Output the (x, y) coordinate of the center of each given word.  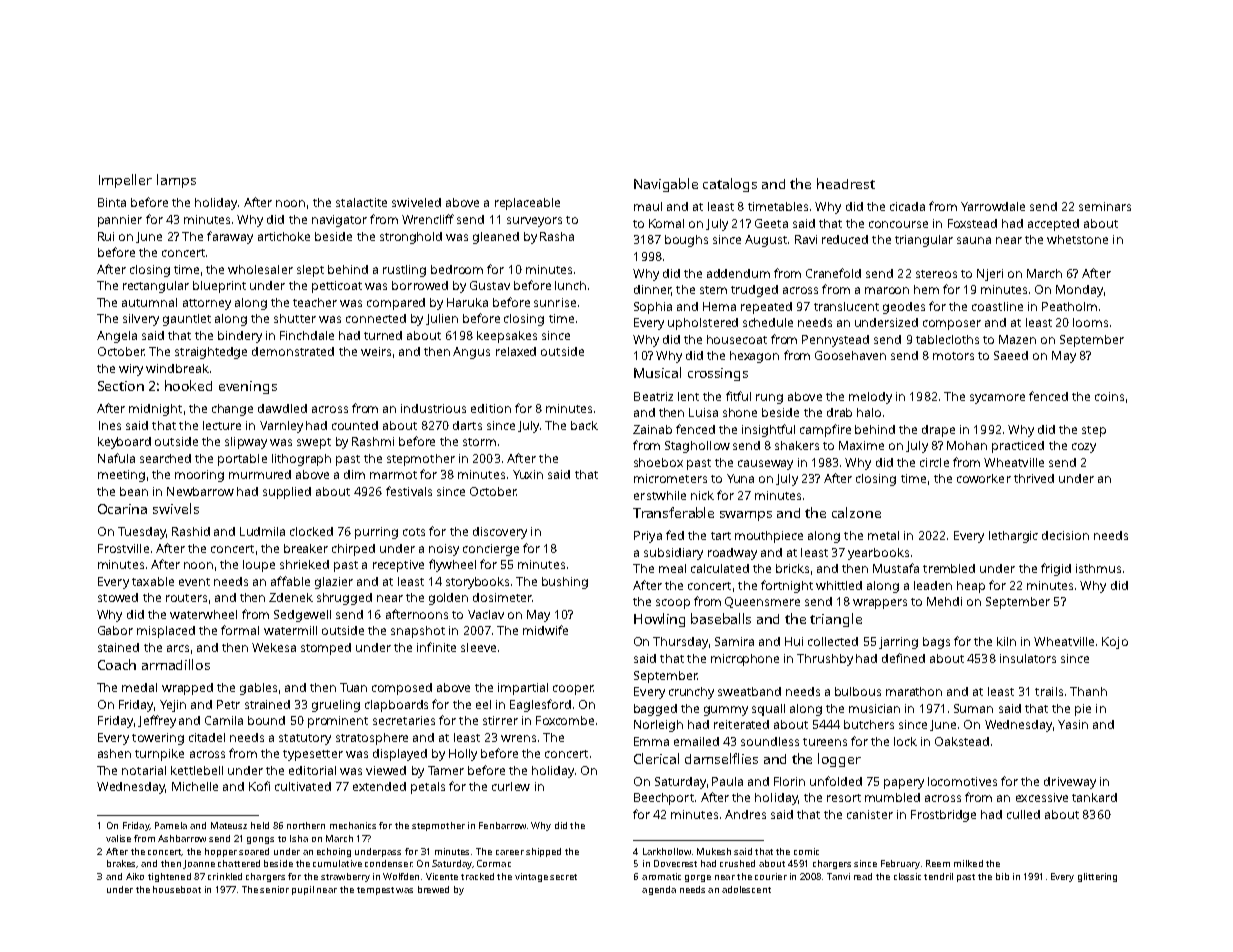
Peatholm (1069, 306)
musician (874, 708)
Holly (463, 755)
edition (491, 408)
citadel (207, 737)
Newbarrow (200, 491)
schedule (768, 322)
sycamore (997, 399)
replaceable (527, 204)
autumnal (149, 302)
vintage (531, 877)
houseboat (177, 889)
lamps (176, 181)
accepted (1053, 225)
